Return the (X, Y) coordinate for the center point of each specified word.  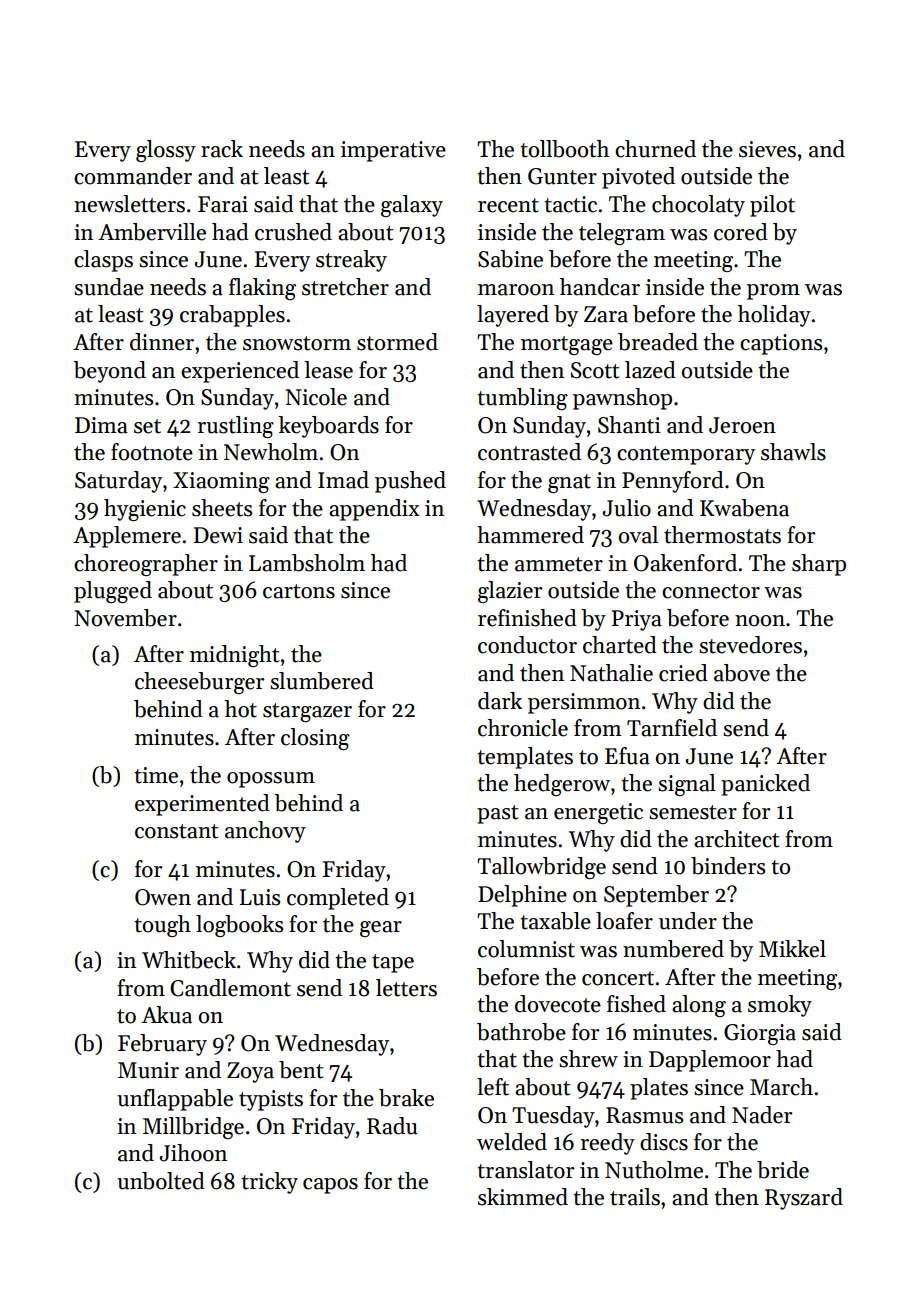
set (147, 426)
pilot (772, 206)
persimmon (584, 703)
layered (513, 316)
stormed (397, 342)
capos (330, 1186)
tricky (269, 1183)
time (156, 775)
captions (781, 344)
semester (693, 812)
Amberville (152, 232)
